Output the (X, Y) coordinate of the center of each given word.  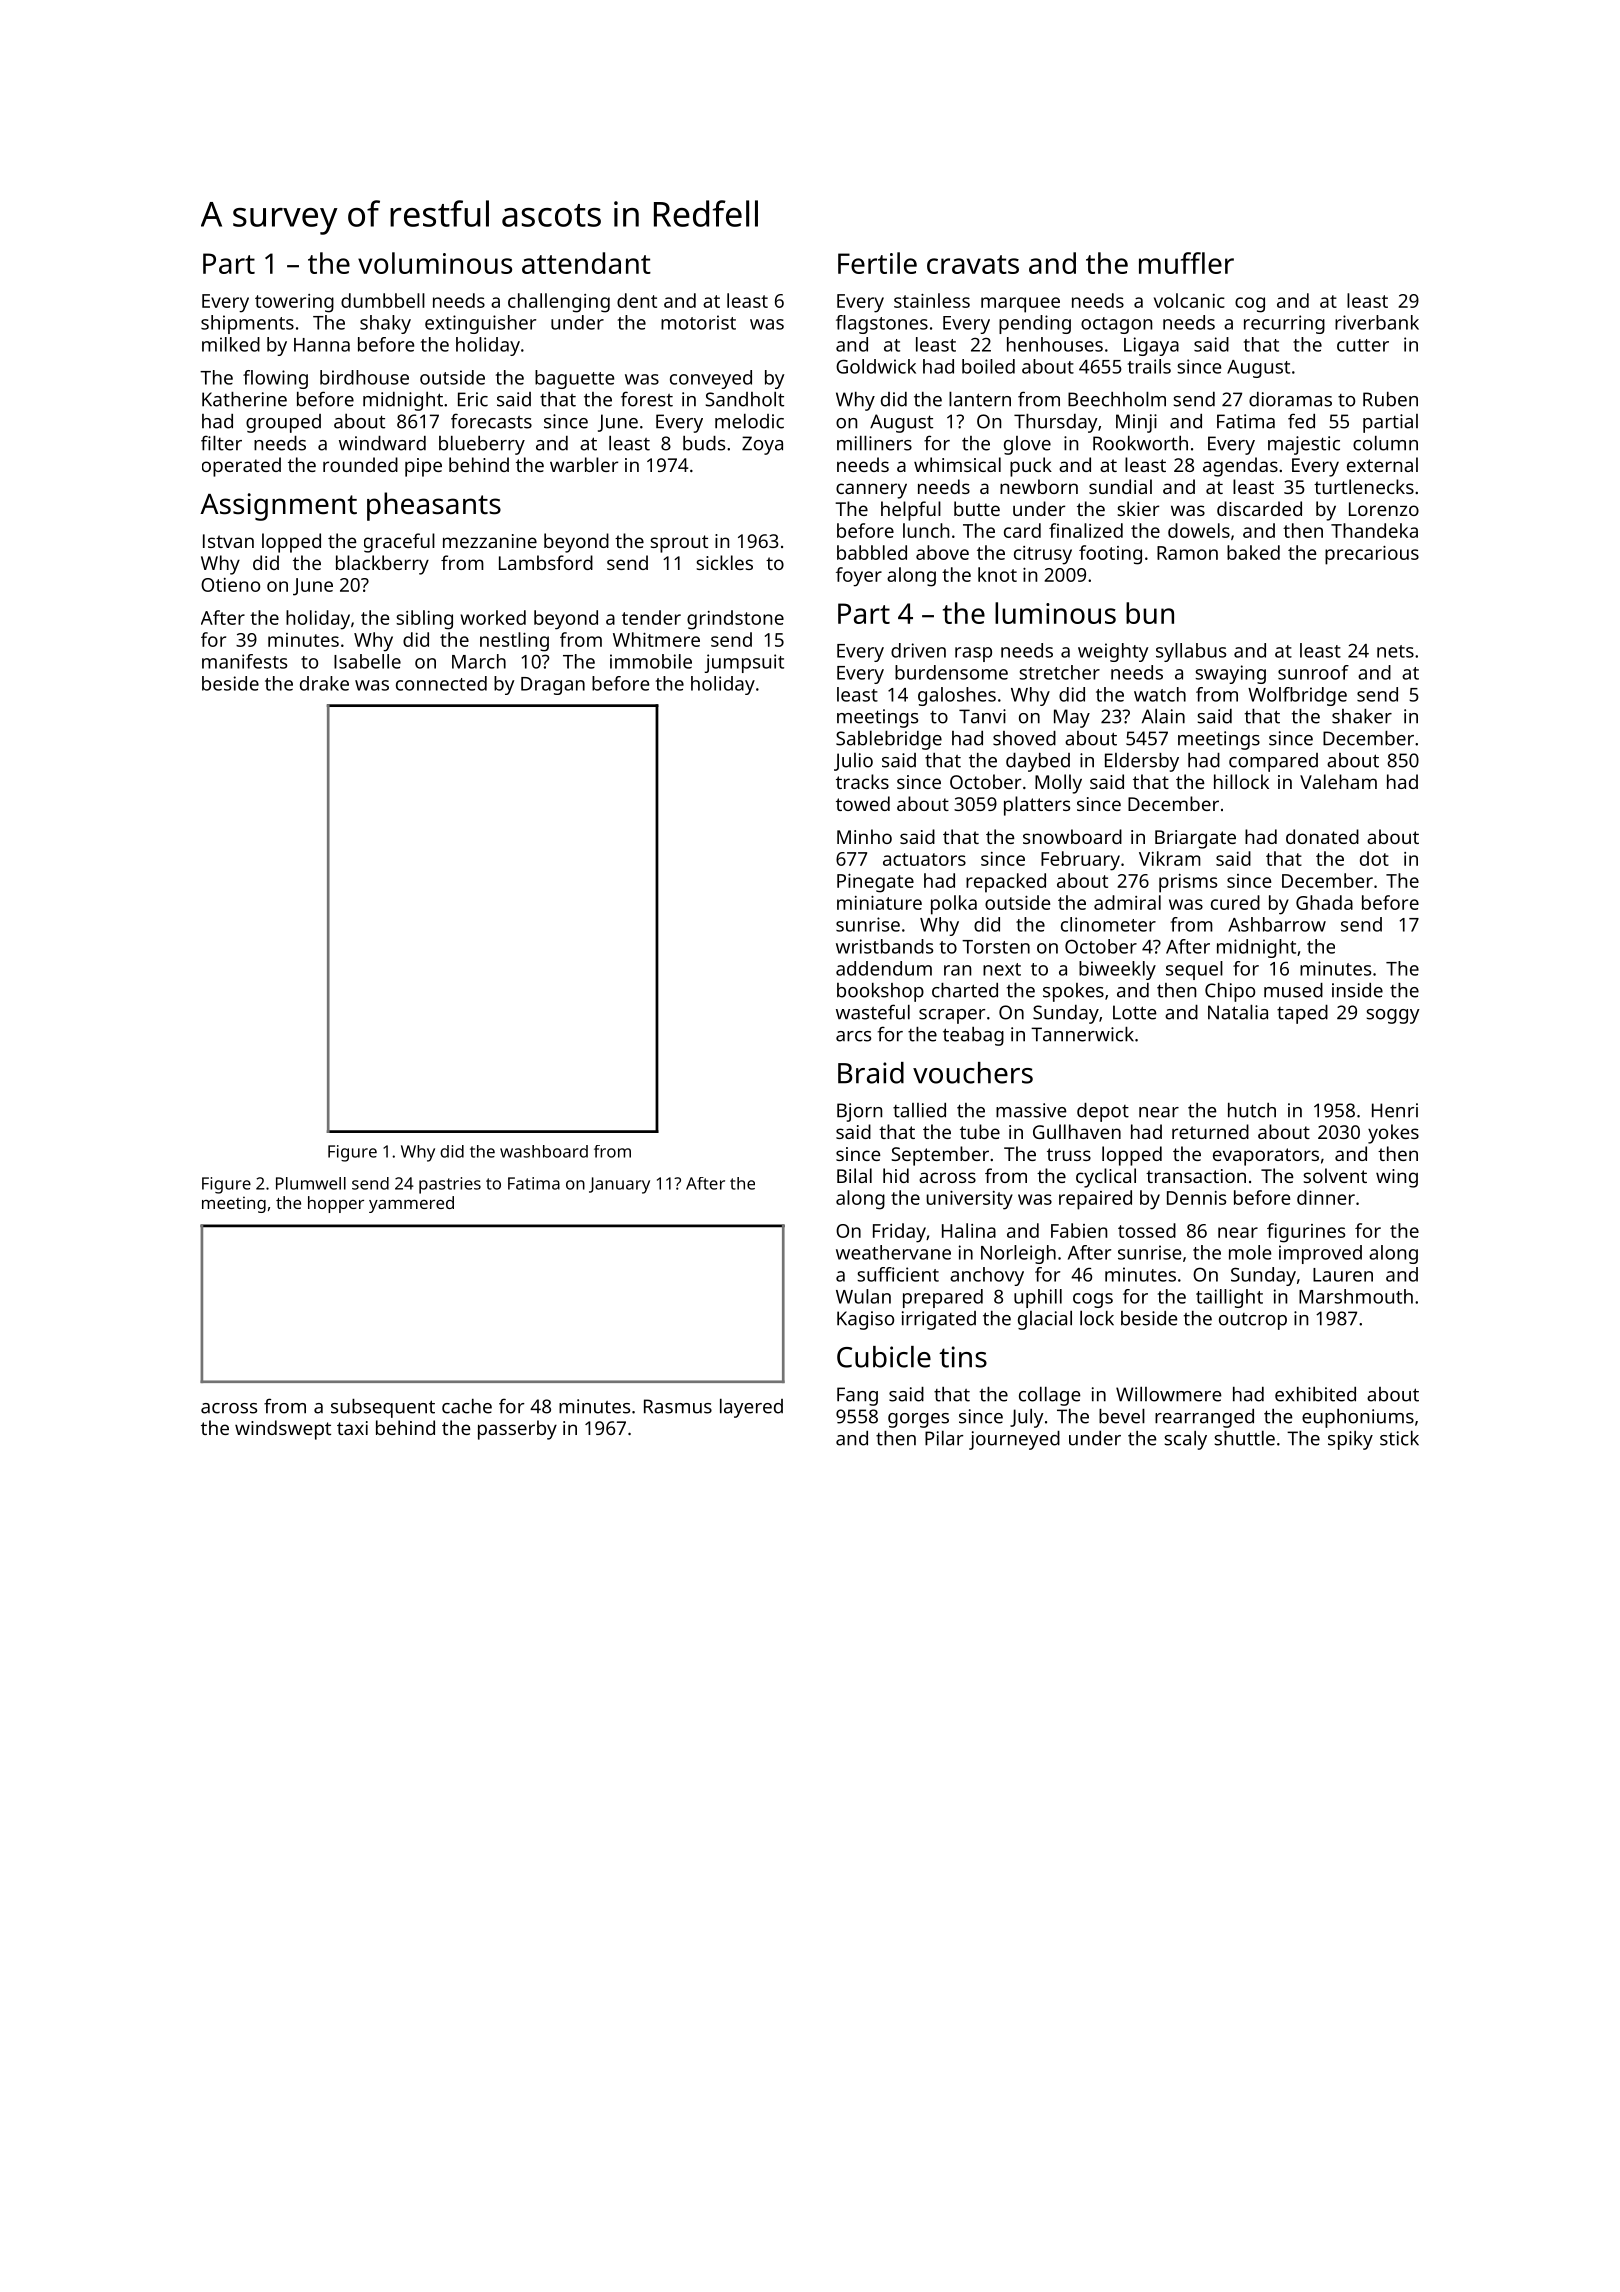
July (1027, 1418)
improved (1320, 1254)
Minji (1136, 423)
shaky (385, 324)
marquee (1020, 305)
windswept (283, 1430)
